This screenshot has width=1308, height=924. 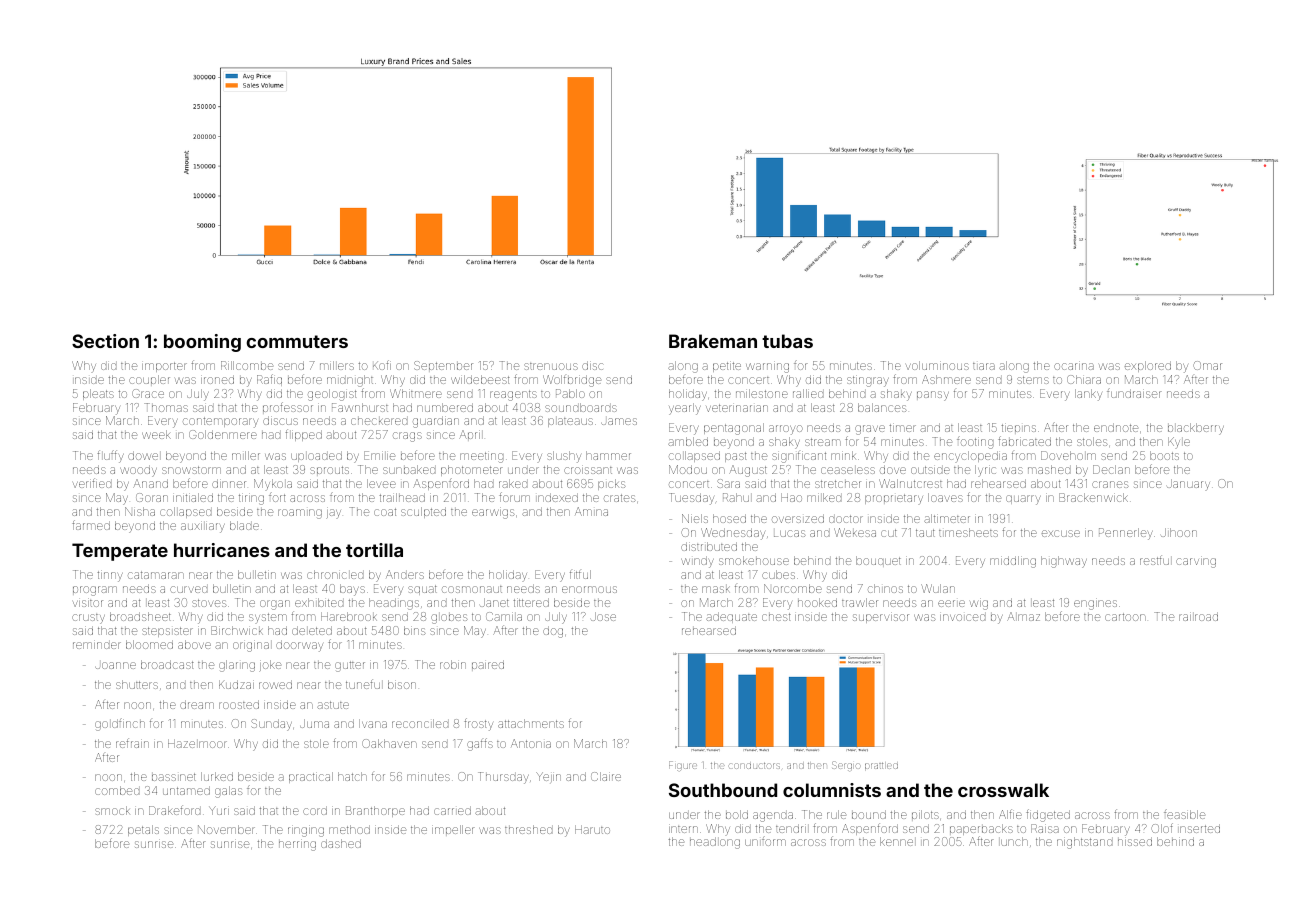 I want to click on booming, so click(x=202, y=343).
